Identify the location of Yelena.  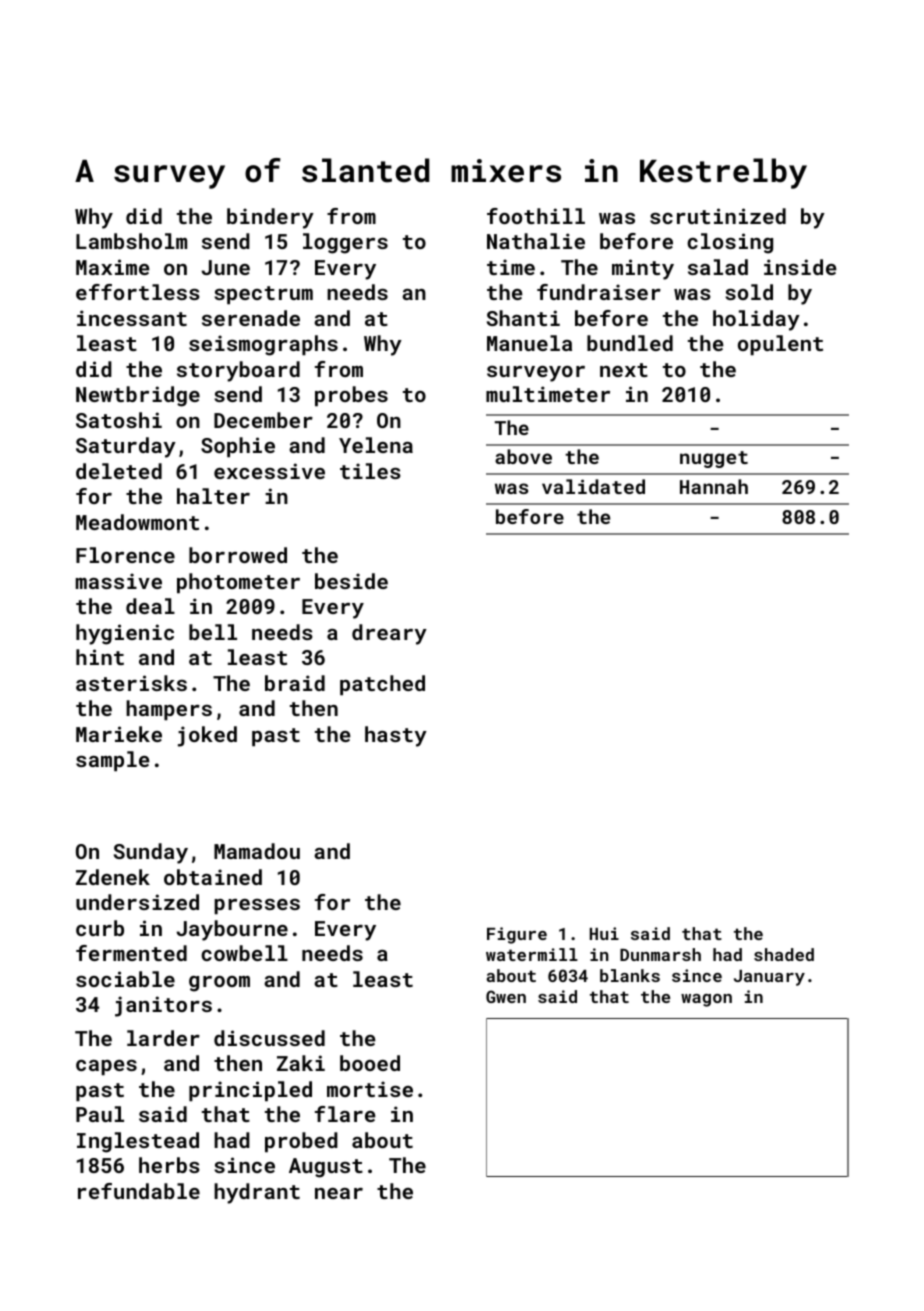
(376, 445).
